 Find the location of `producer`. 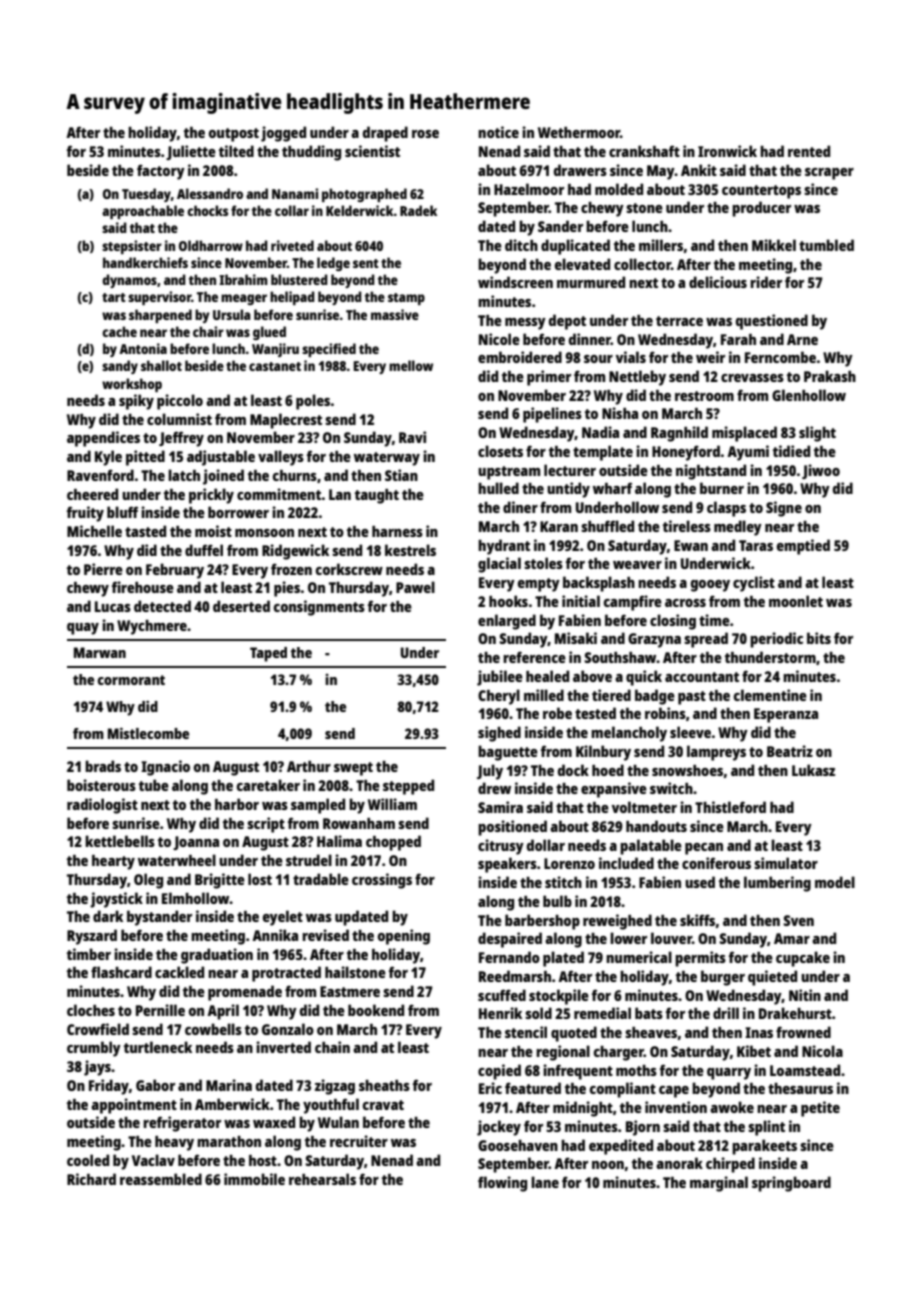

producer is located at coordinates (761, 209).
